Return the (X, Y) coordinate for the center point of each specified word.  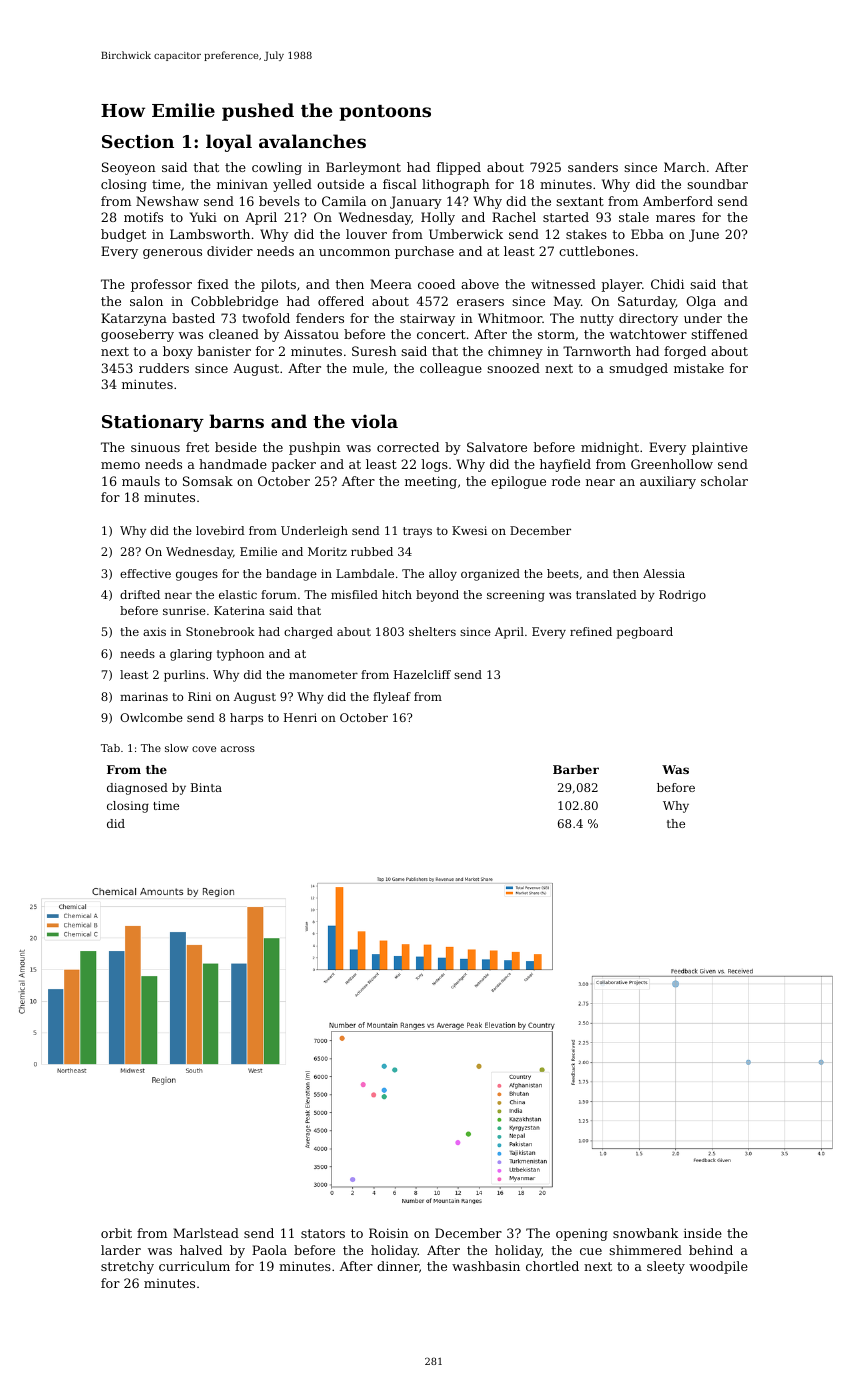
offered (341, 301)
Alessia (664, 573)
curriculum (194, 1266)
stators (323, 1233)
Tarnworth (597, 351)
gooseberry (137, 335)
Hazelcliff (422, 674)
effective (145, 573)
